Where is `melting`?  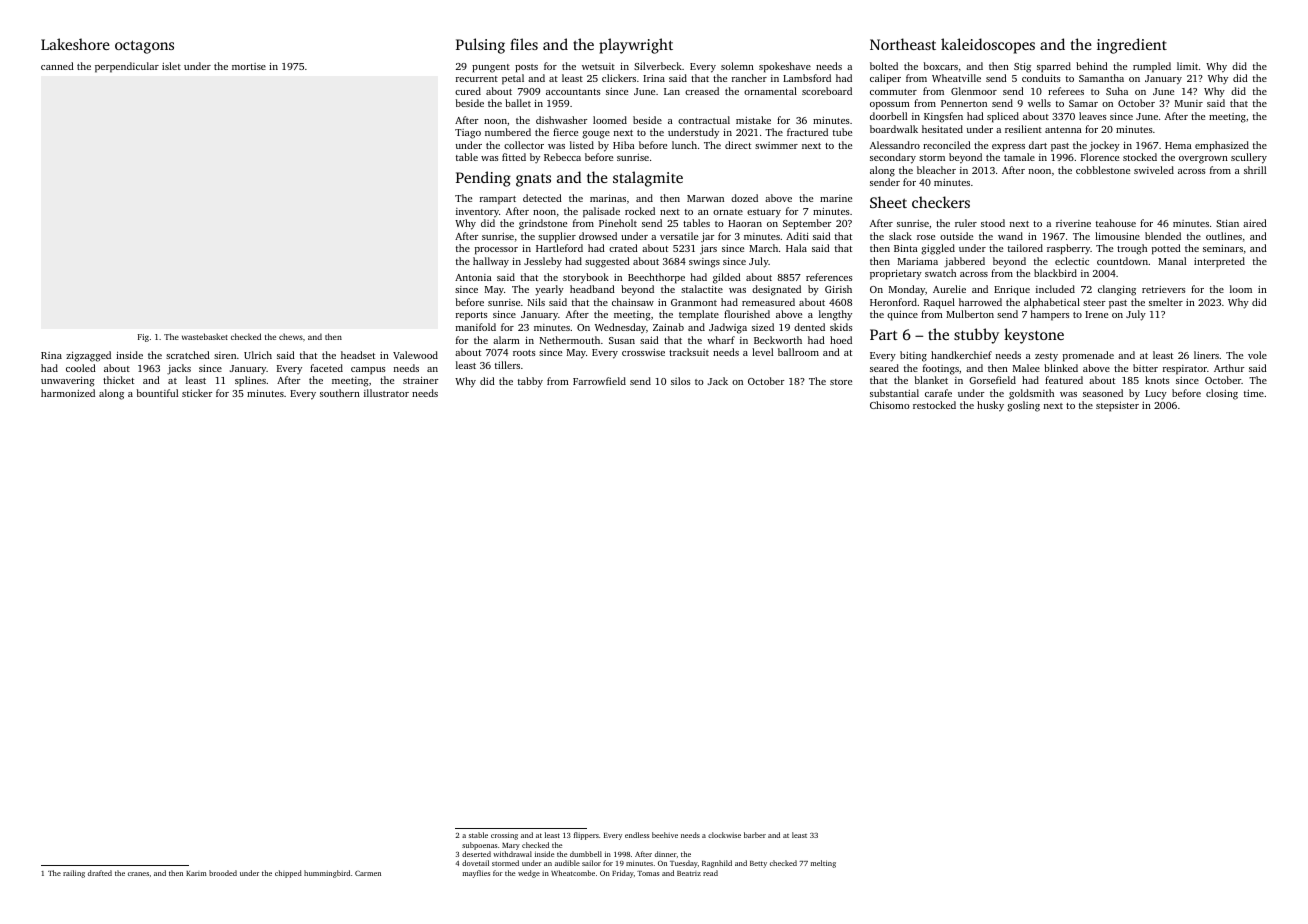
melting is located at coordinates (823, 864).
